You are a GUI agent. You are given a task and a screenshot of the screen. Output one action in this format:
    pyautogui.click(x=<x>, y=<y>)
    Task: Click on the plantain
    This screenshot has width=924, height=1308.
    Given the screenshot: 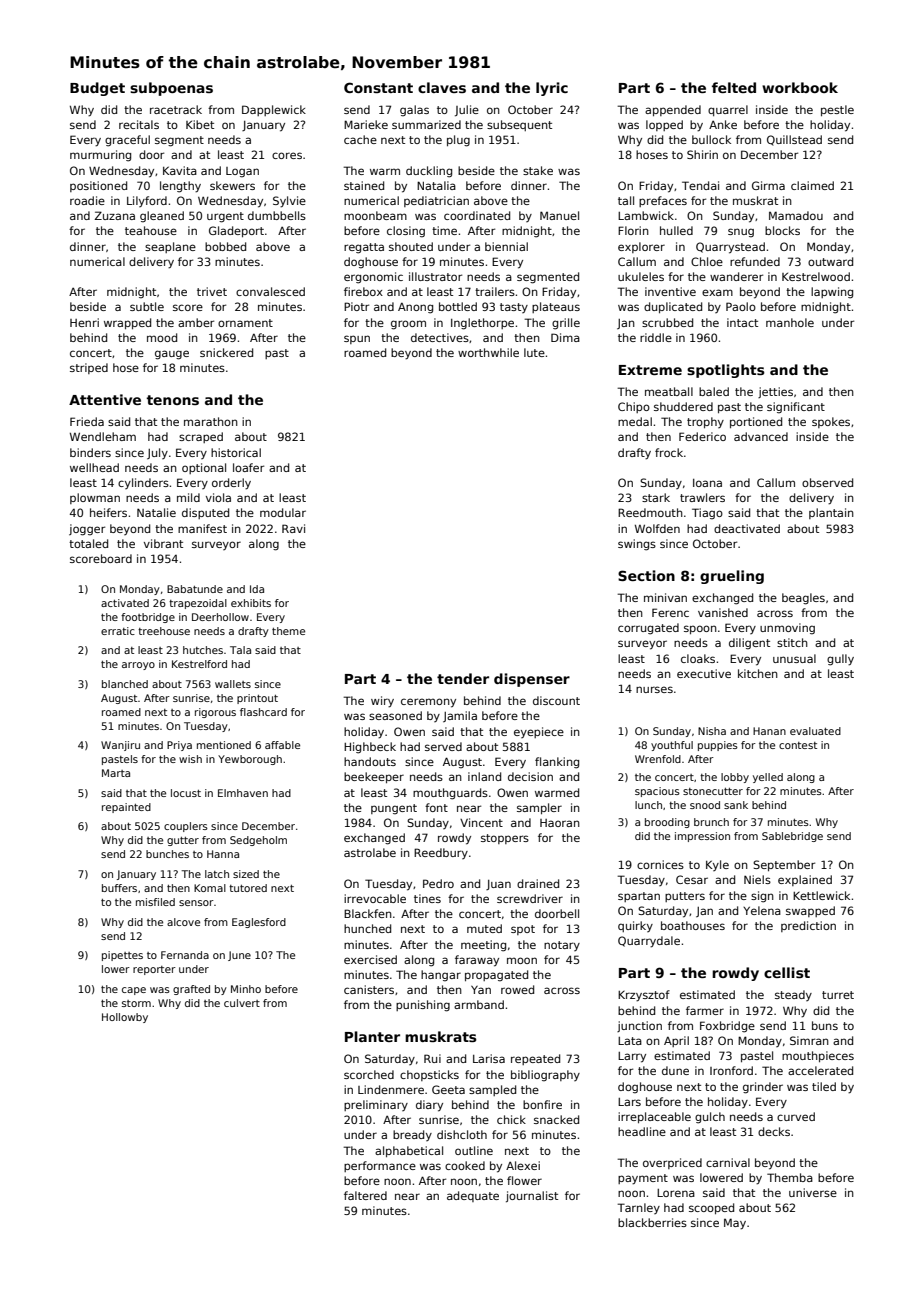 What is the action you would take?
    pyautogui.click(x=831, y=513)
